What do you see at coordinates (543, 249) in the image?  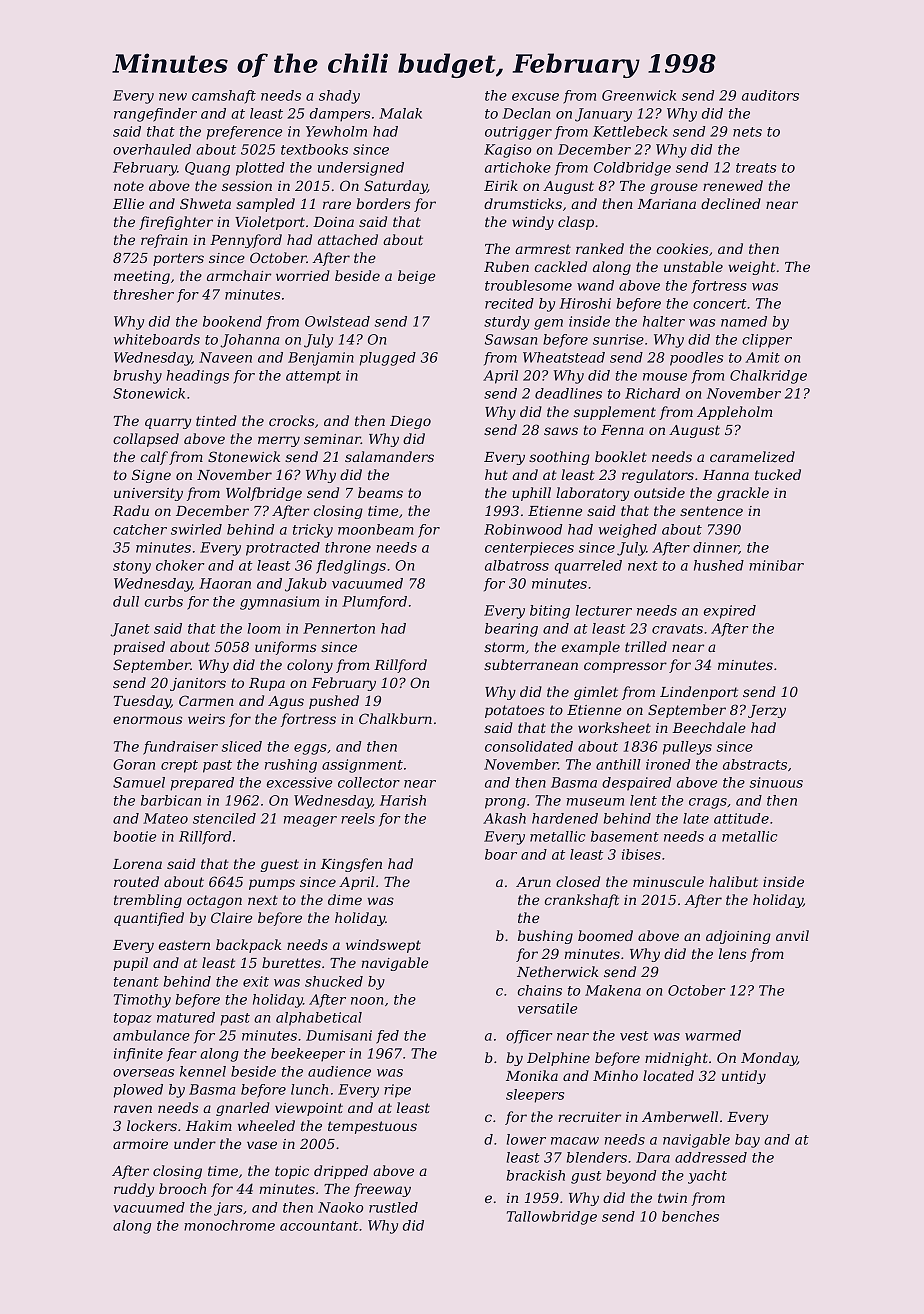 I see `armrest` at bounding box center [543, 249].
